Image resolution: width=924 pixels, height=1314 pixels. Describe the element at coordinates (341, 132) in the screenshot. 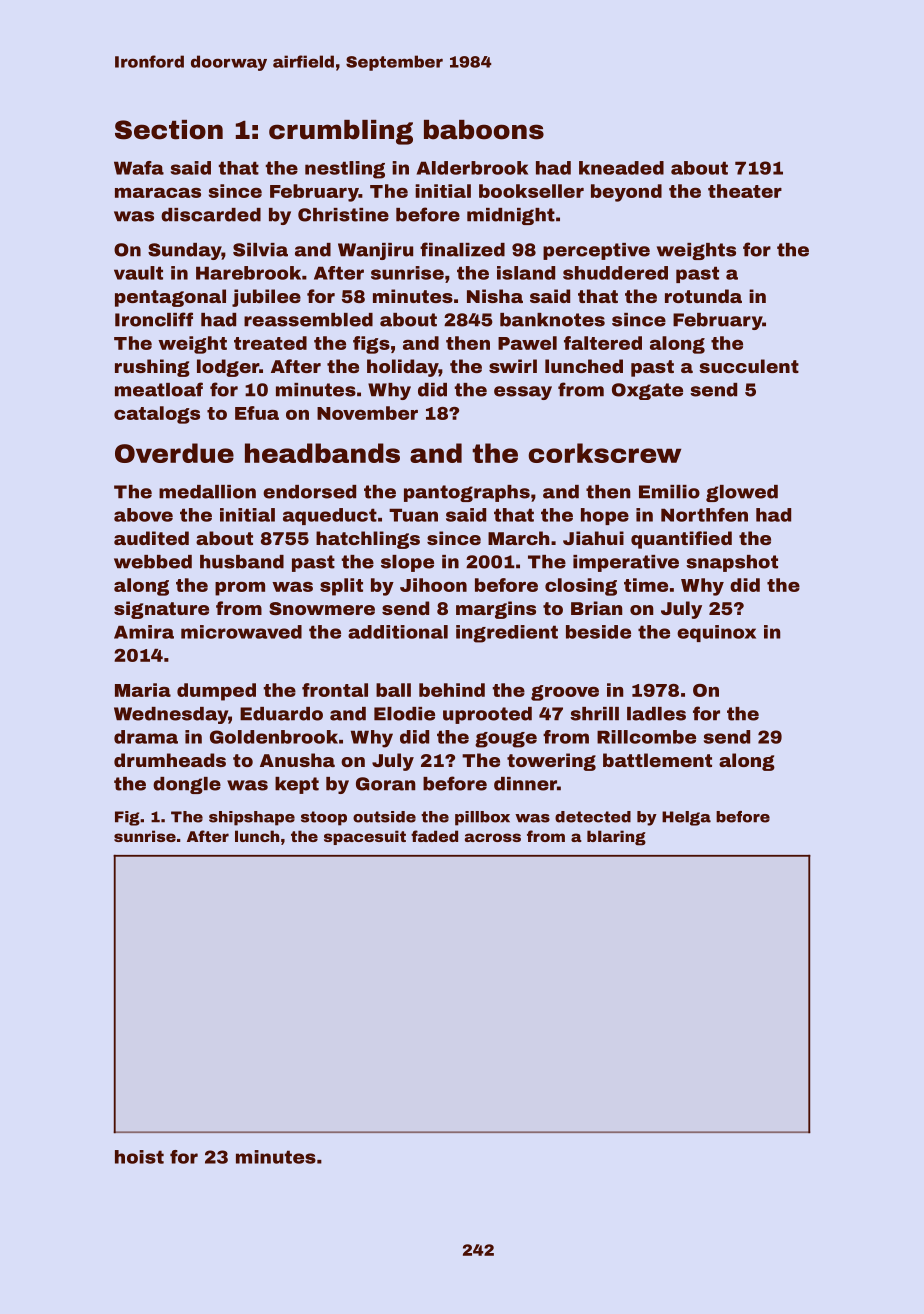

I see `crumbling` at that location.
